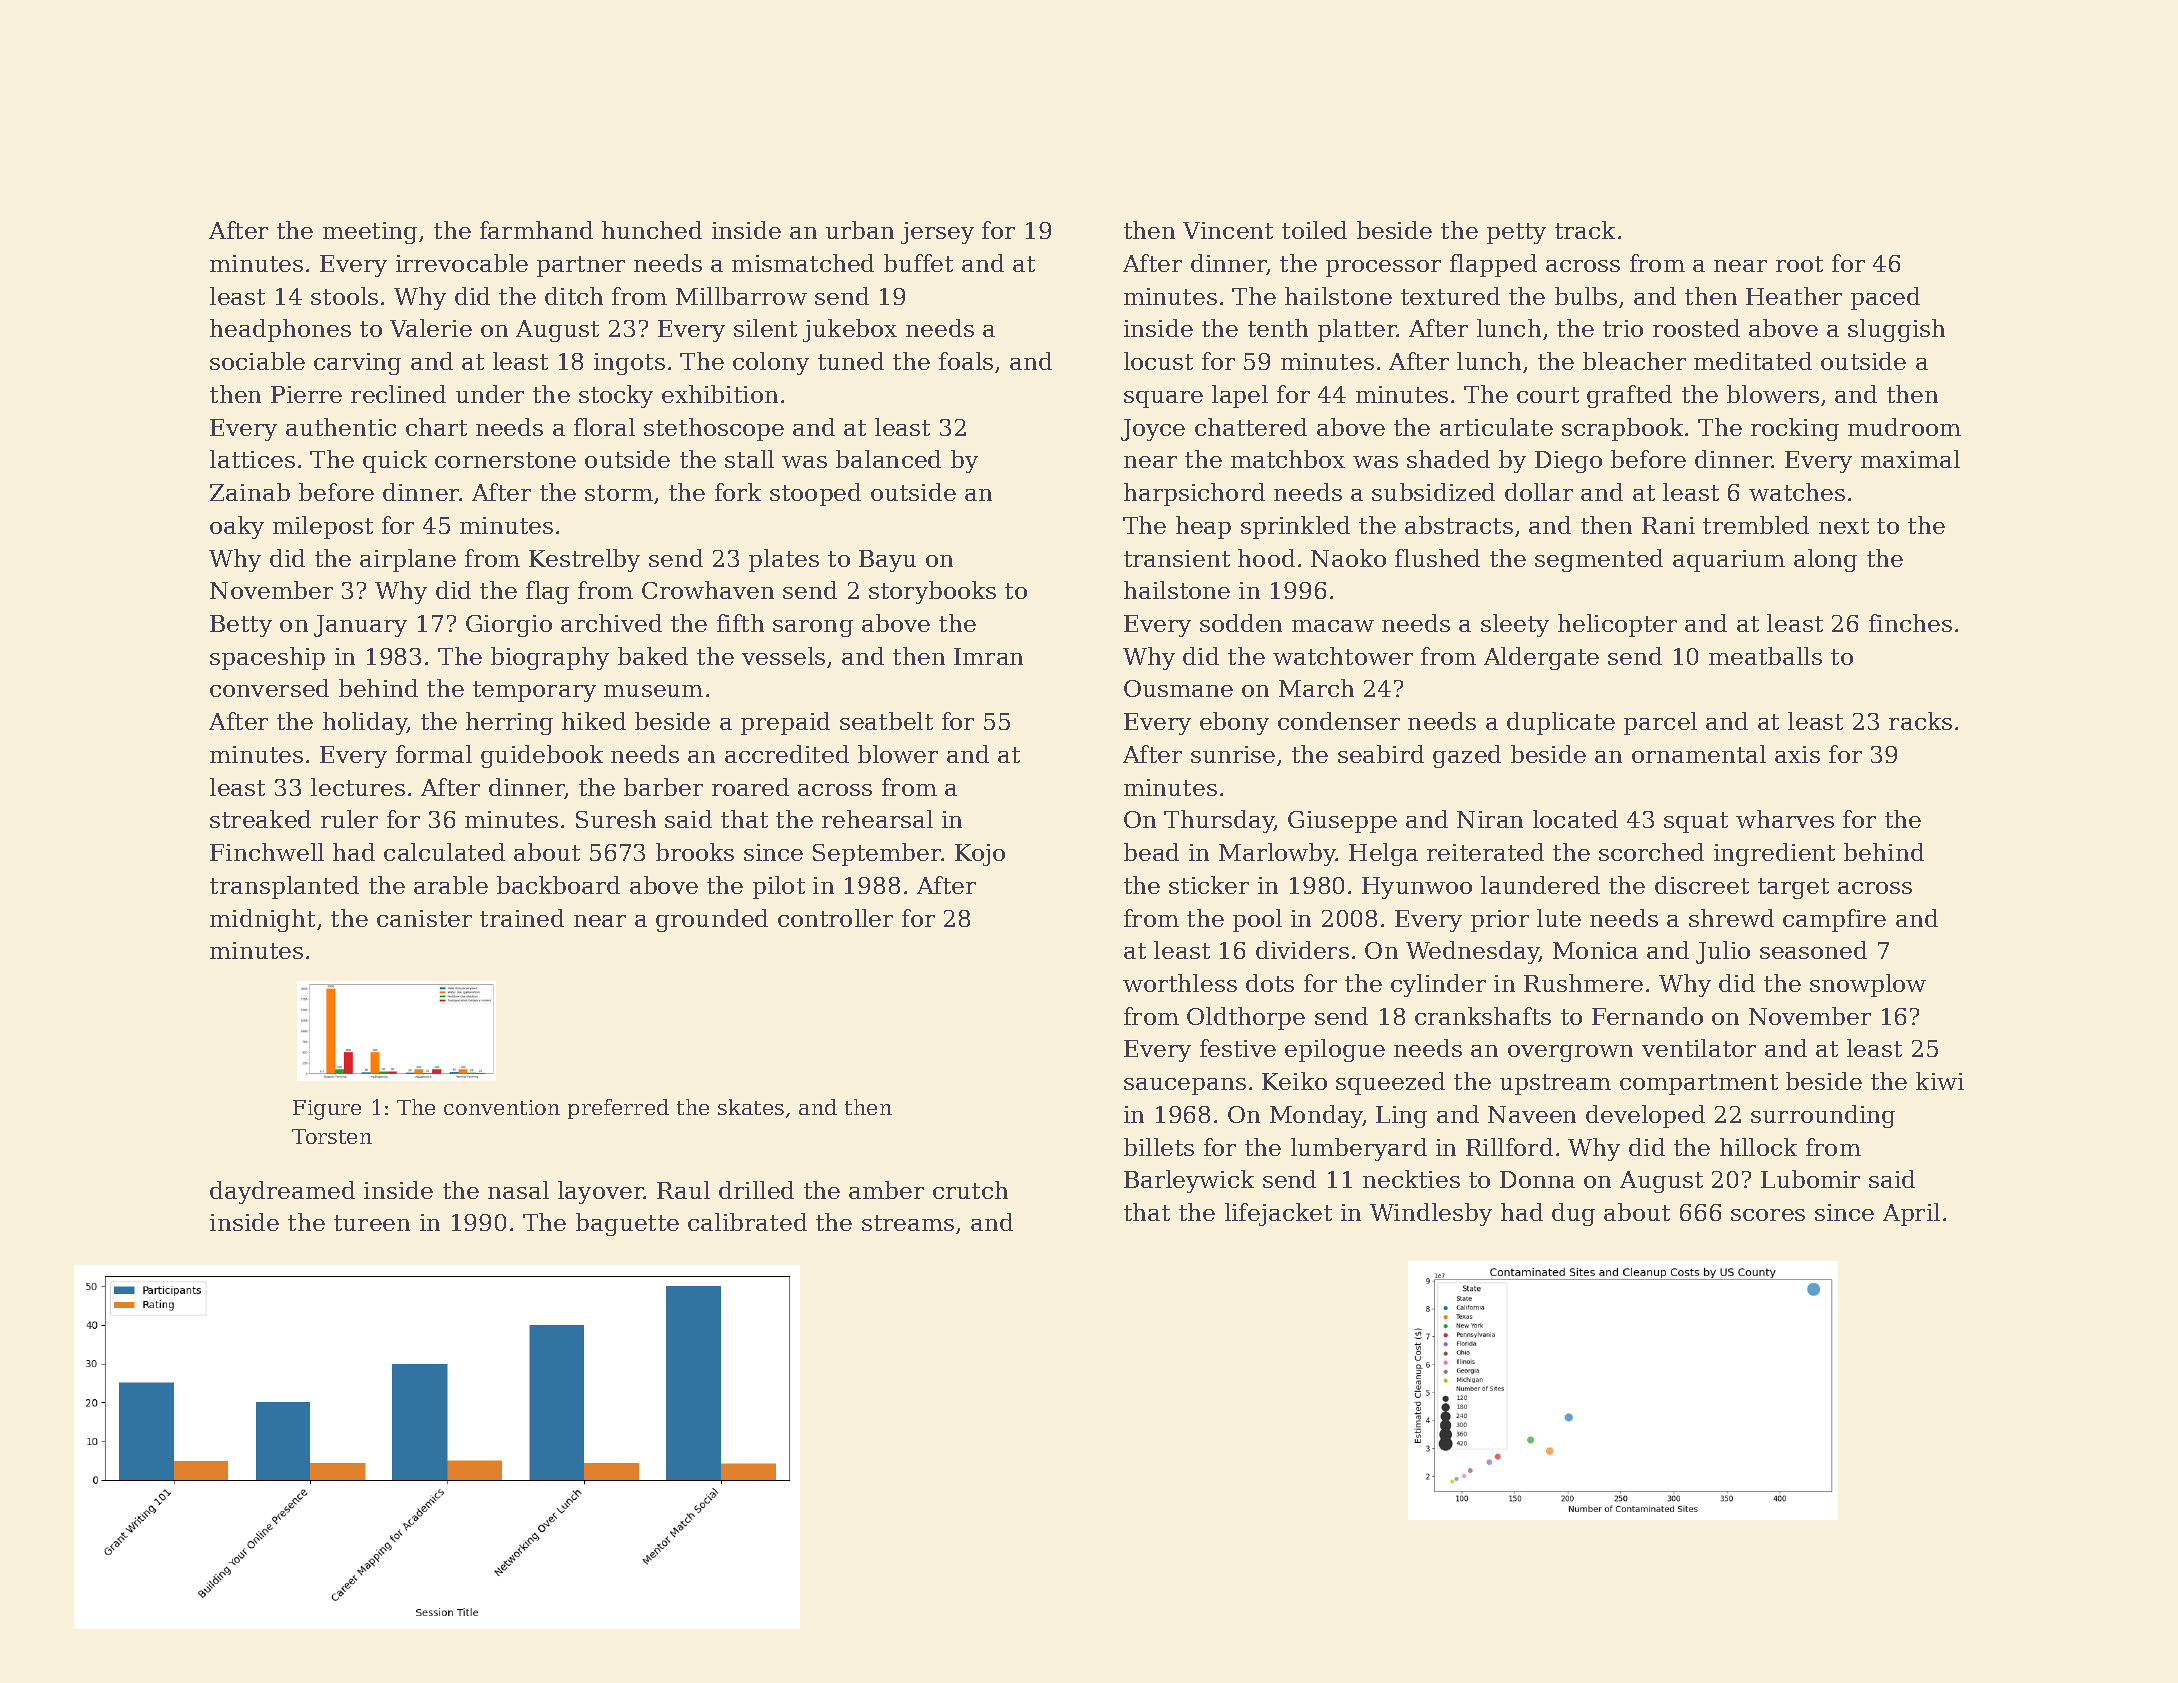 This screenshot has width=2178, height=1683. I want to click on tureen, so click(372, 1223).
